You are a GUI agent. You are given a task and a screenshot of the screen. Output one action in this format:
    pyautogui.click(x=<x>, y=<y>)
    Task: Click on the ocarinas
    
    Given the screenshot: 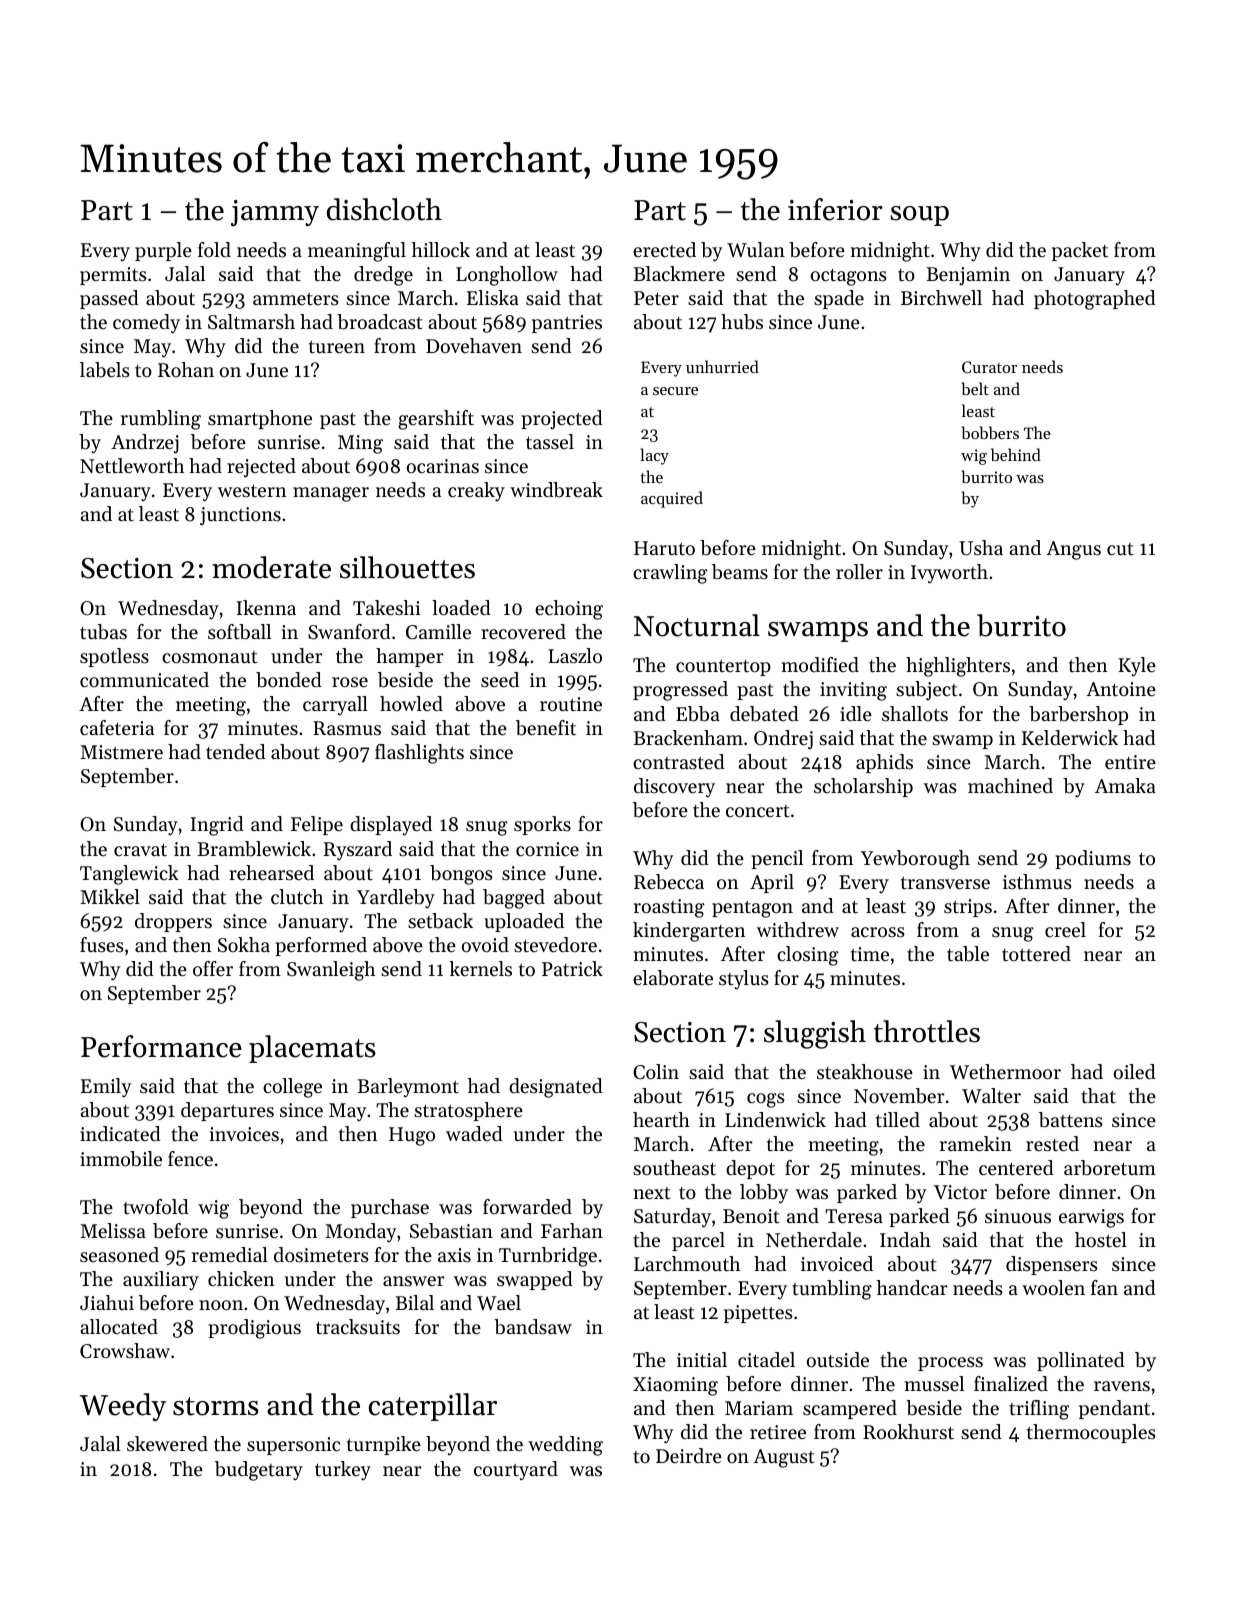 What is the action you would take?
    pyautogui.click(x=443, y=466)
